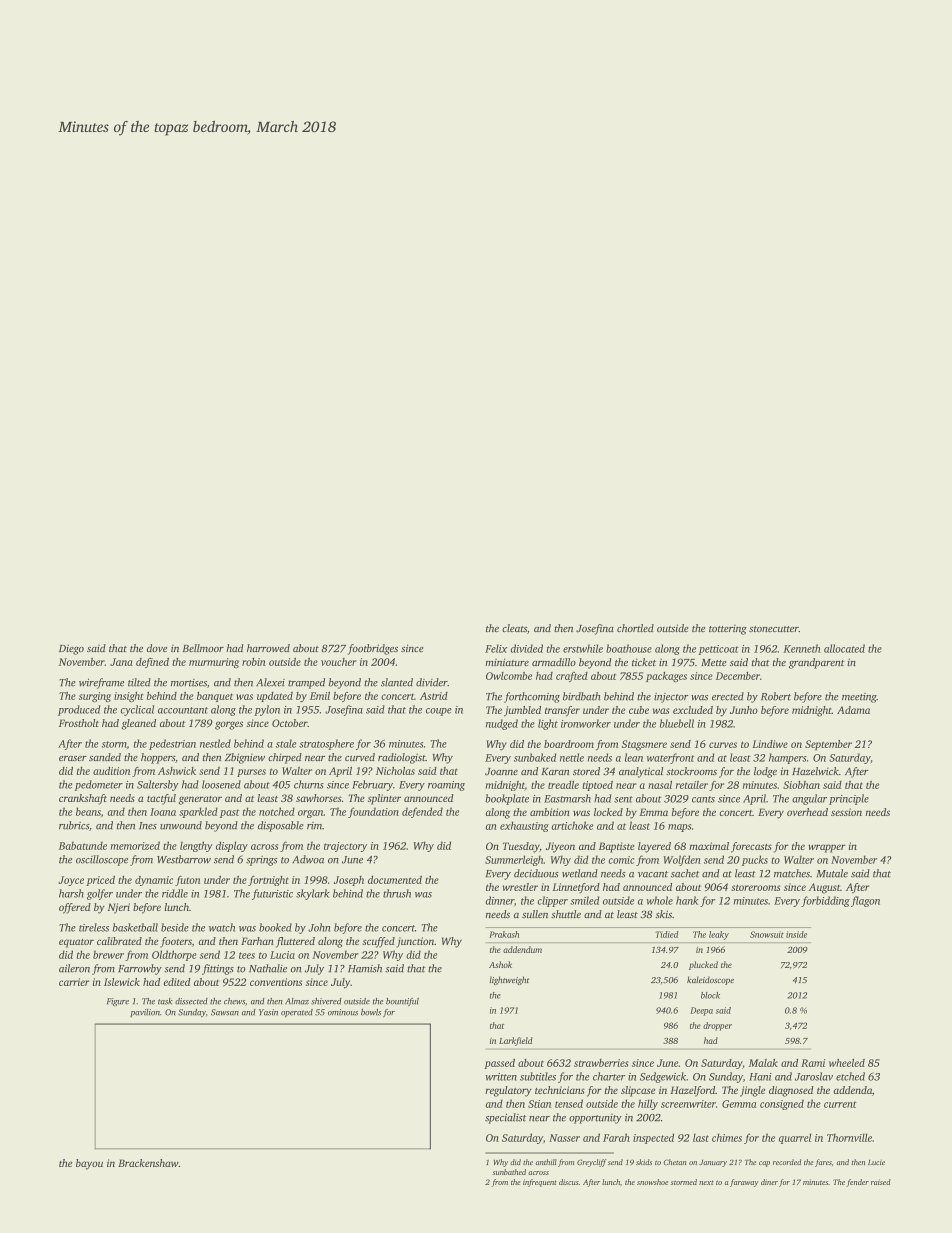 Image resolution: width=952 pixels, height=1233 pixels. What do you see at coordinates (79, 723) in the screenshot?
I see `Frostholt` at bounding box center [79, 723].
